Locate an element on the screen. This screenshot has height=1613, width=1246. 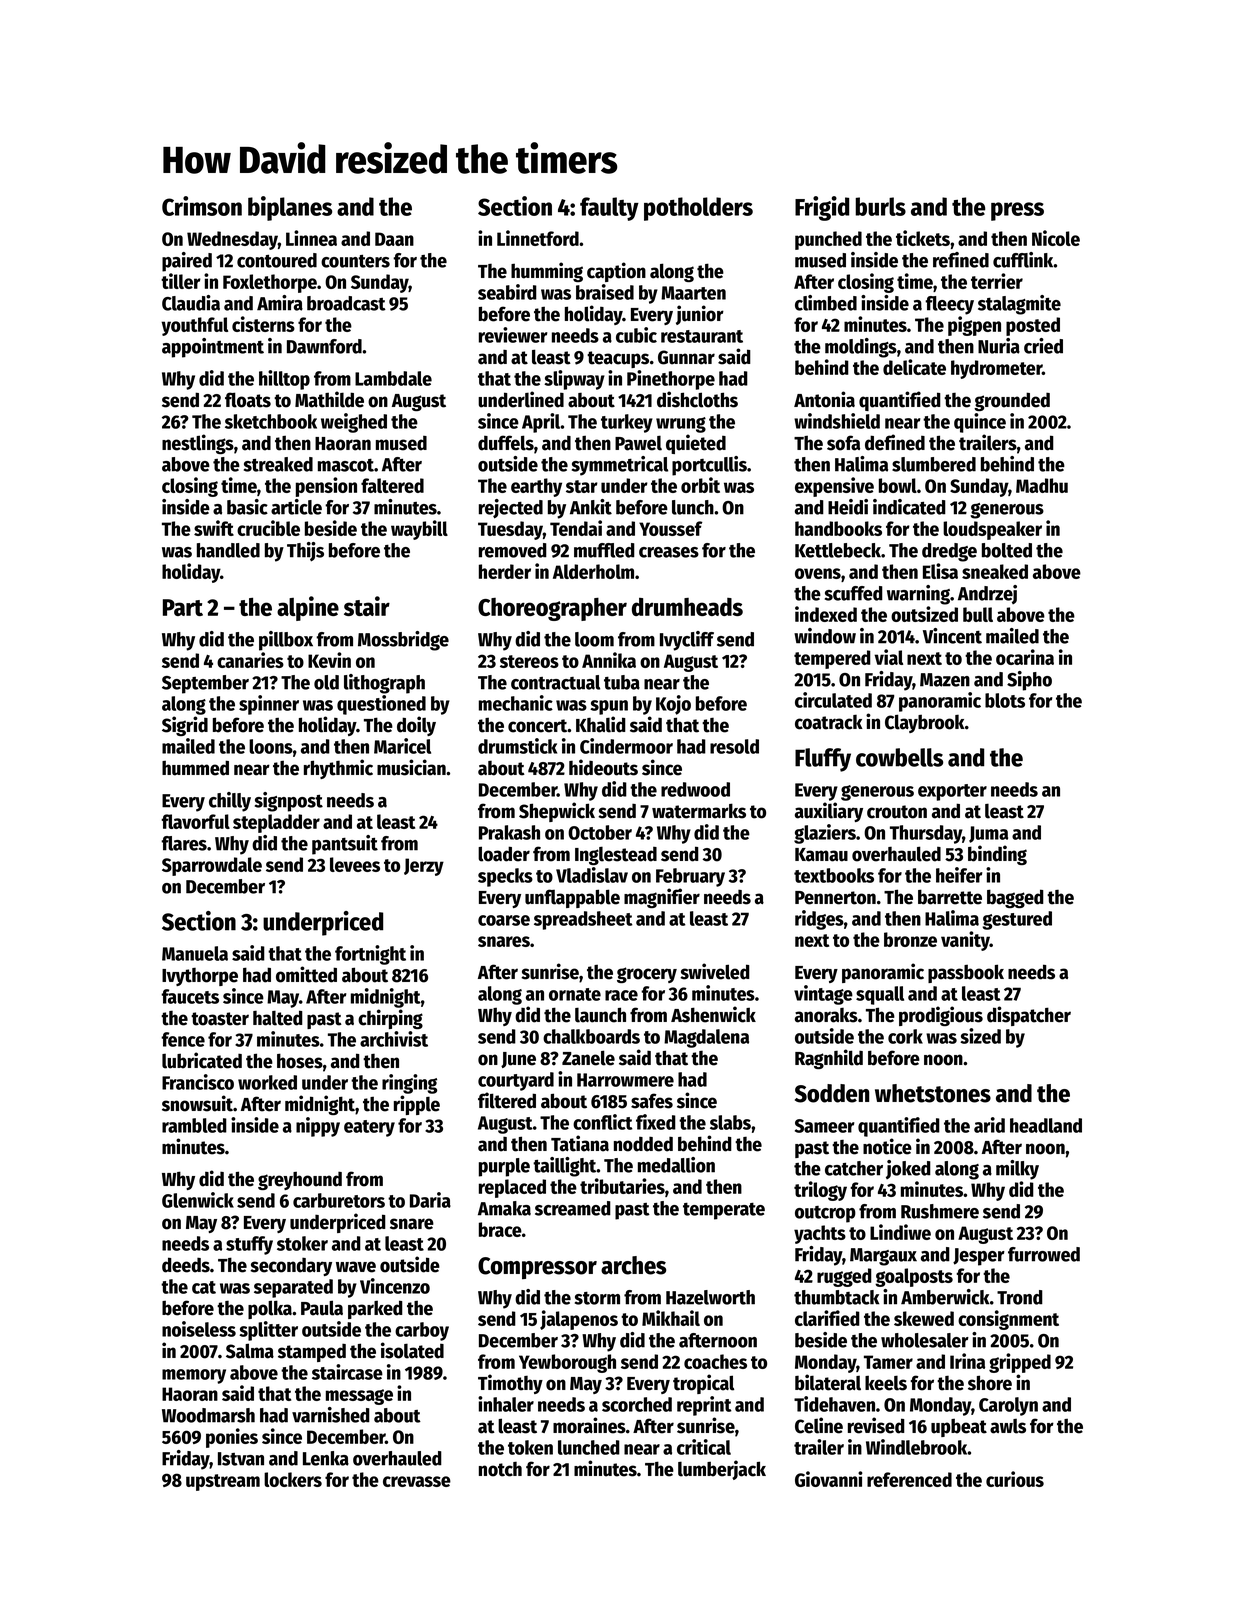
climbed is located at coordinates (826, 303).
